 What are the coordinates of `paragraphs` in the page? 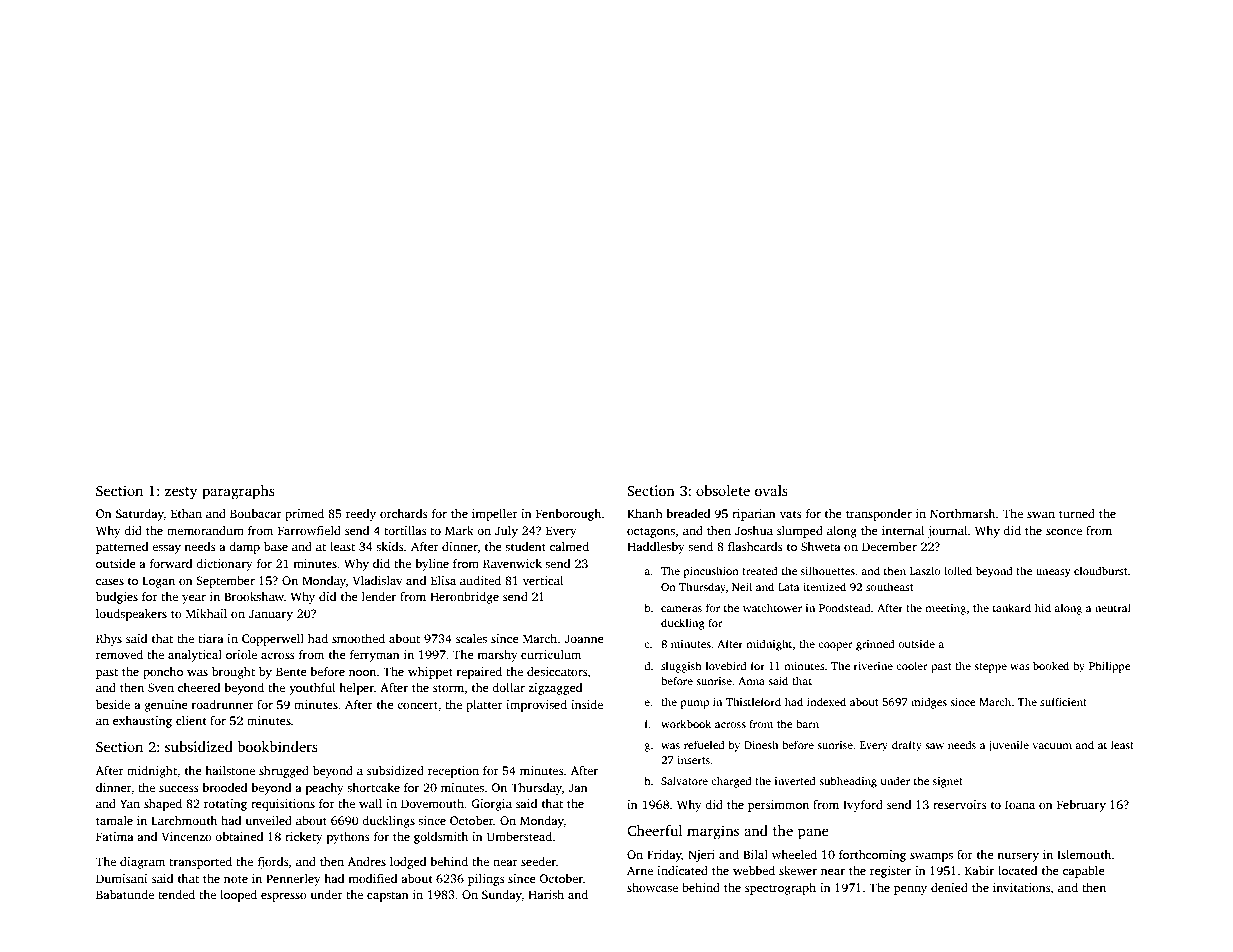 It's located at (238, 492).
